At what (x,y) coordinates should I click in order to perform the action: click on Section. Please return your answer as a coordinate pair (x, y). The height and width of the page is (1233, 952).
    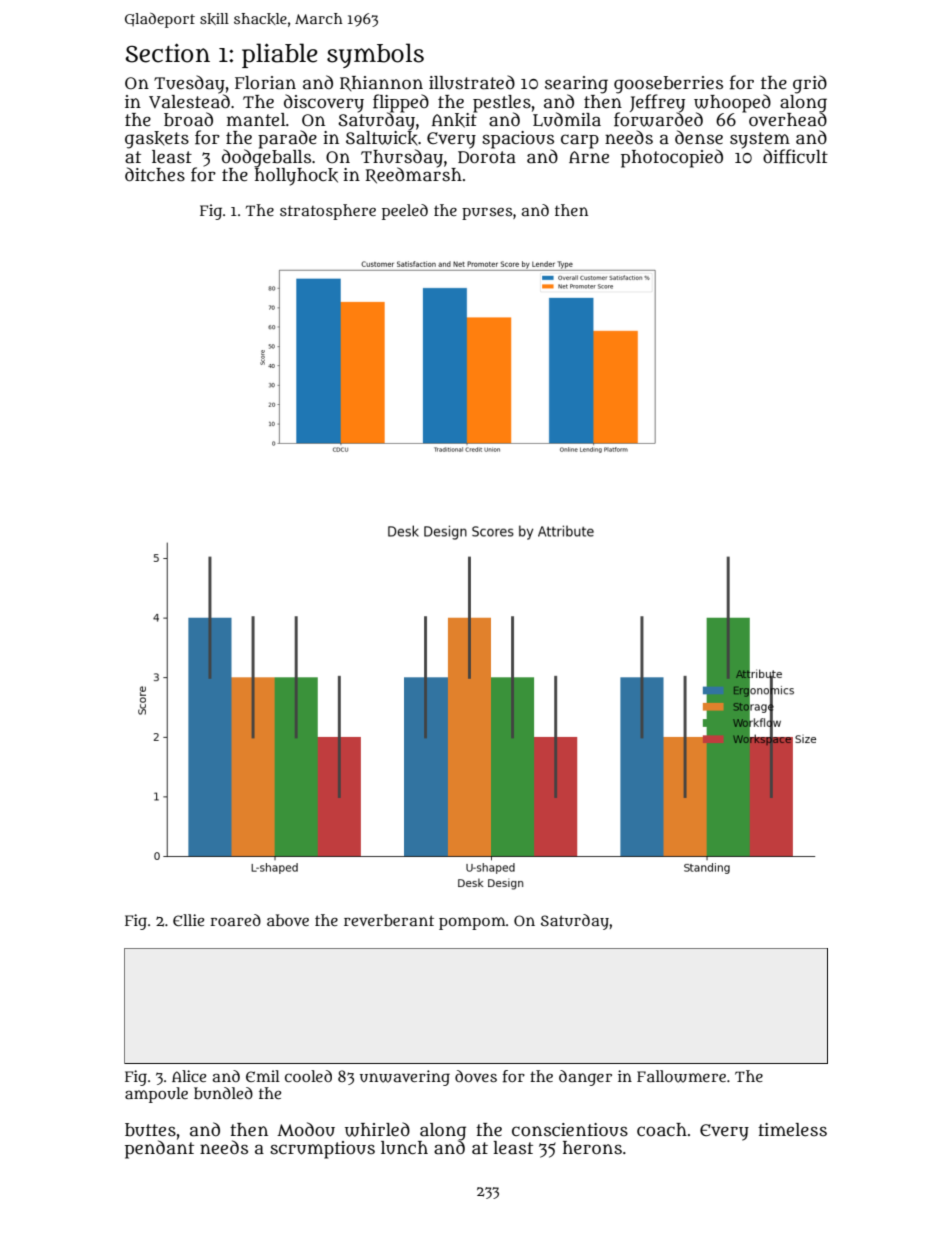
    Looking at the image, I should click on (167, 53).
